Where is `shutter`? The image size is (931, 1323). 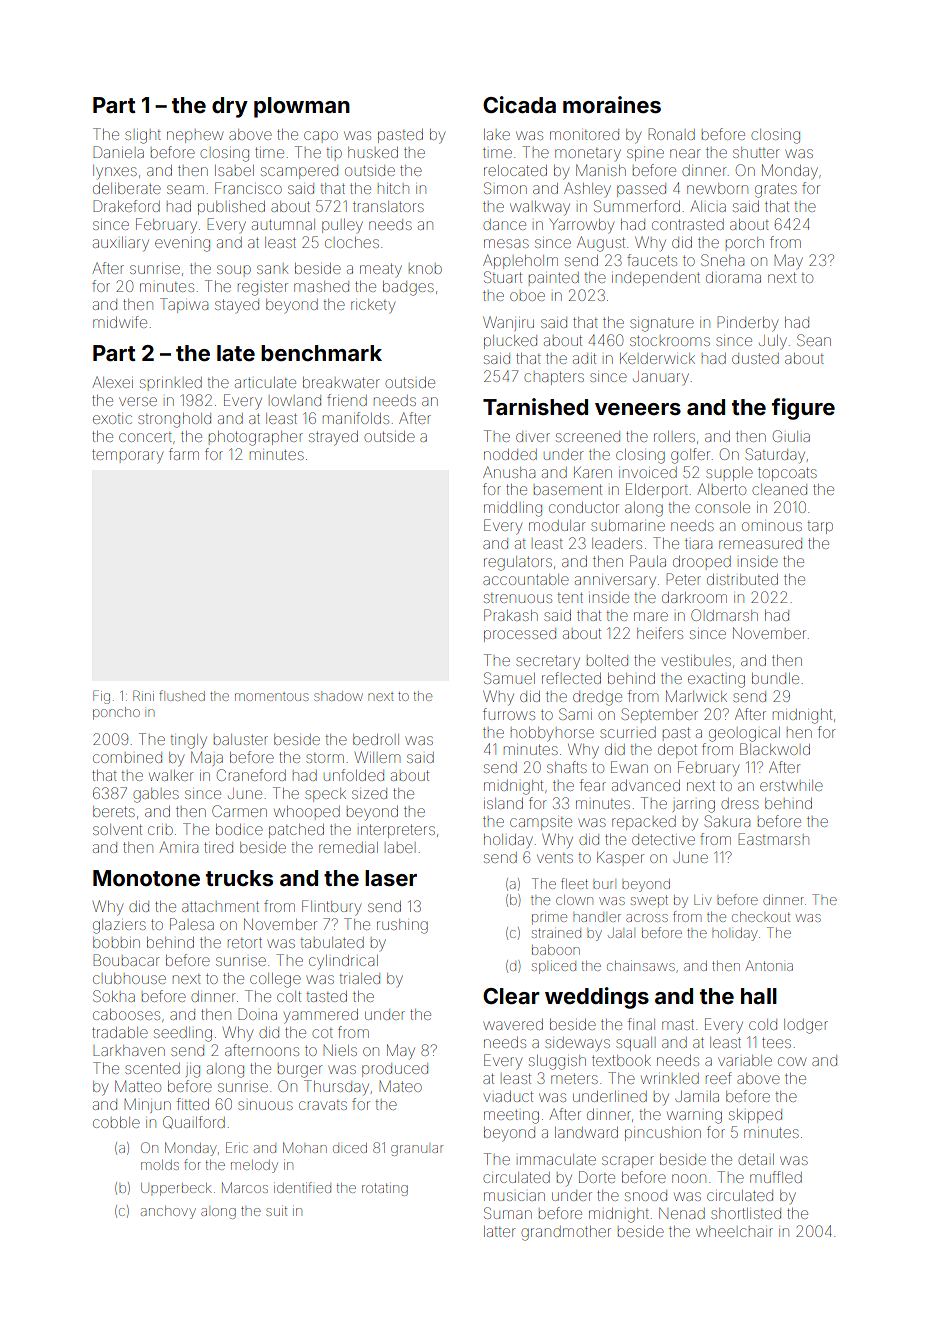 shutter is located at coordinates (756, 152).
